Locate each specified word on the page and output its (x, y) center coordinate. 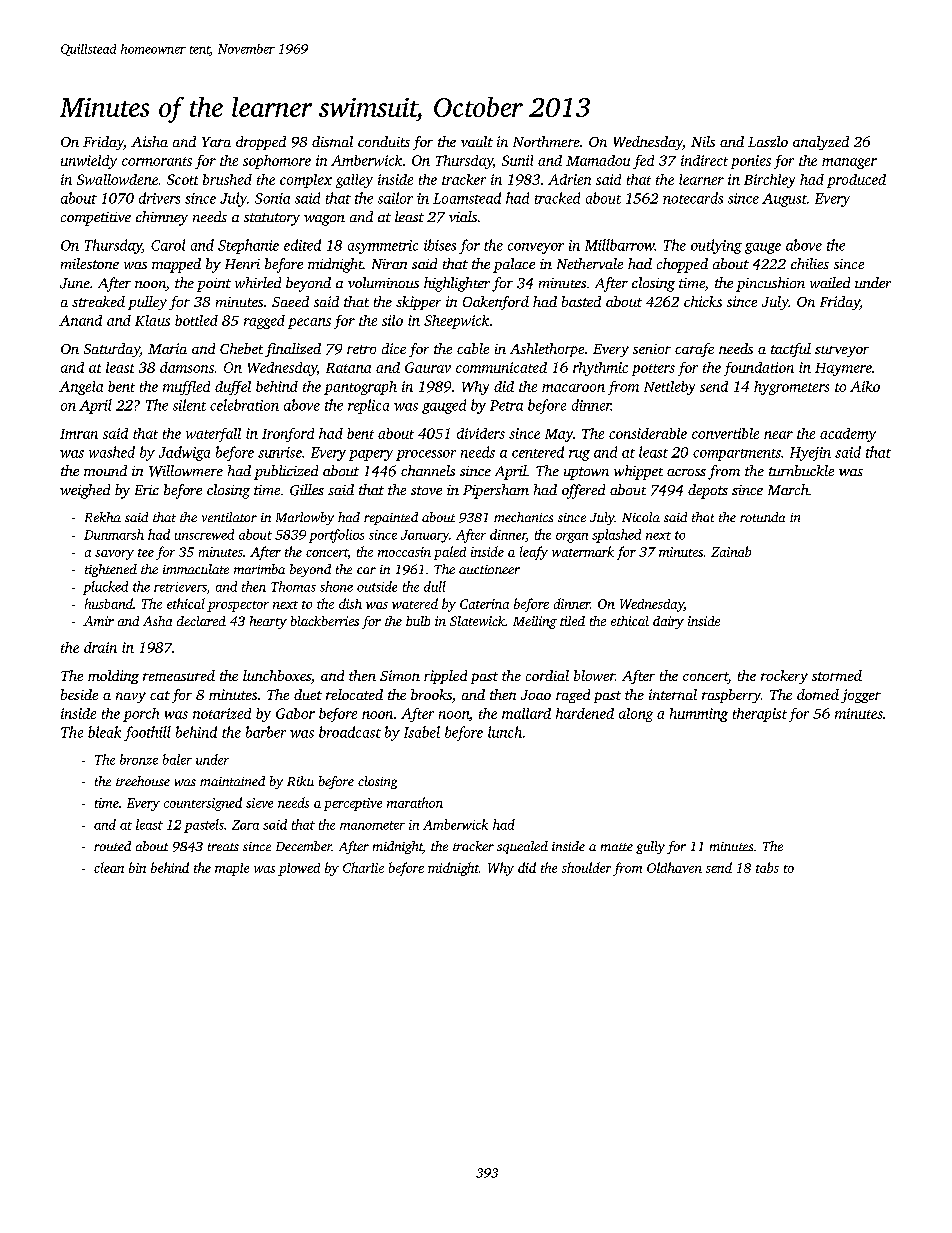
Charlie (363, 867)
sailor (395, 198)
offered (583, 491)
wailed (830, 282)
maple (232, 869)
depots (708, 491)
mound (105, 470)
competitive (96, 219)
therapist (760, 715)
